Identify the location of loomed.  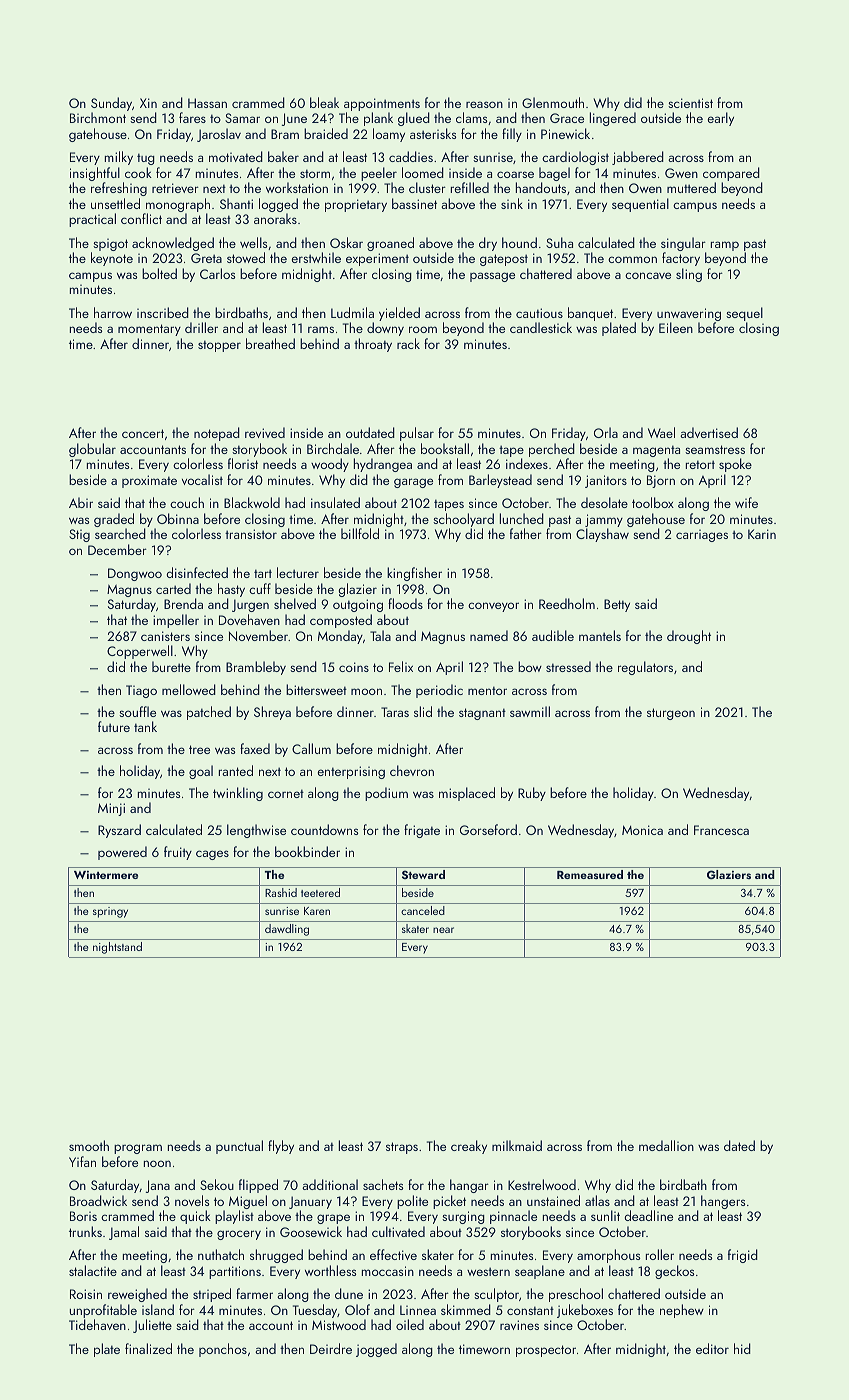
(423, 172).
